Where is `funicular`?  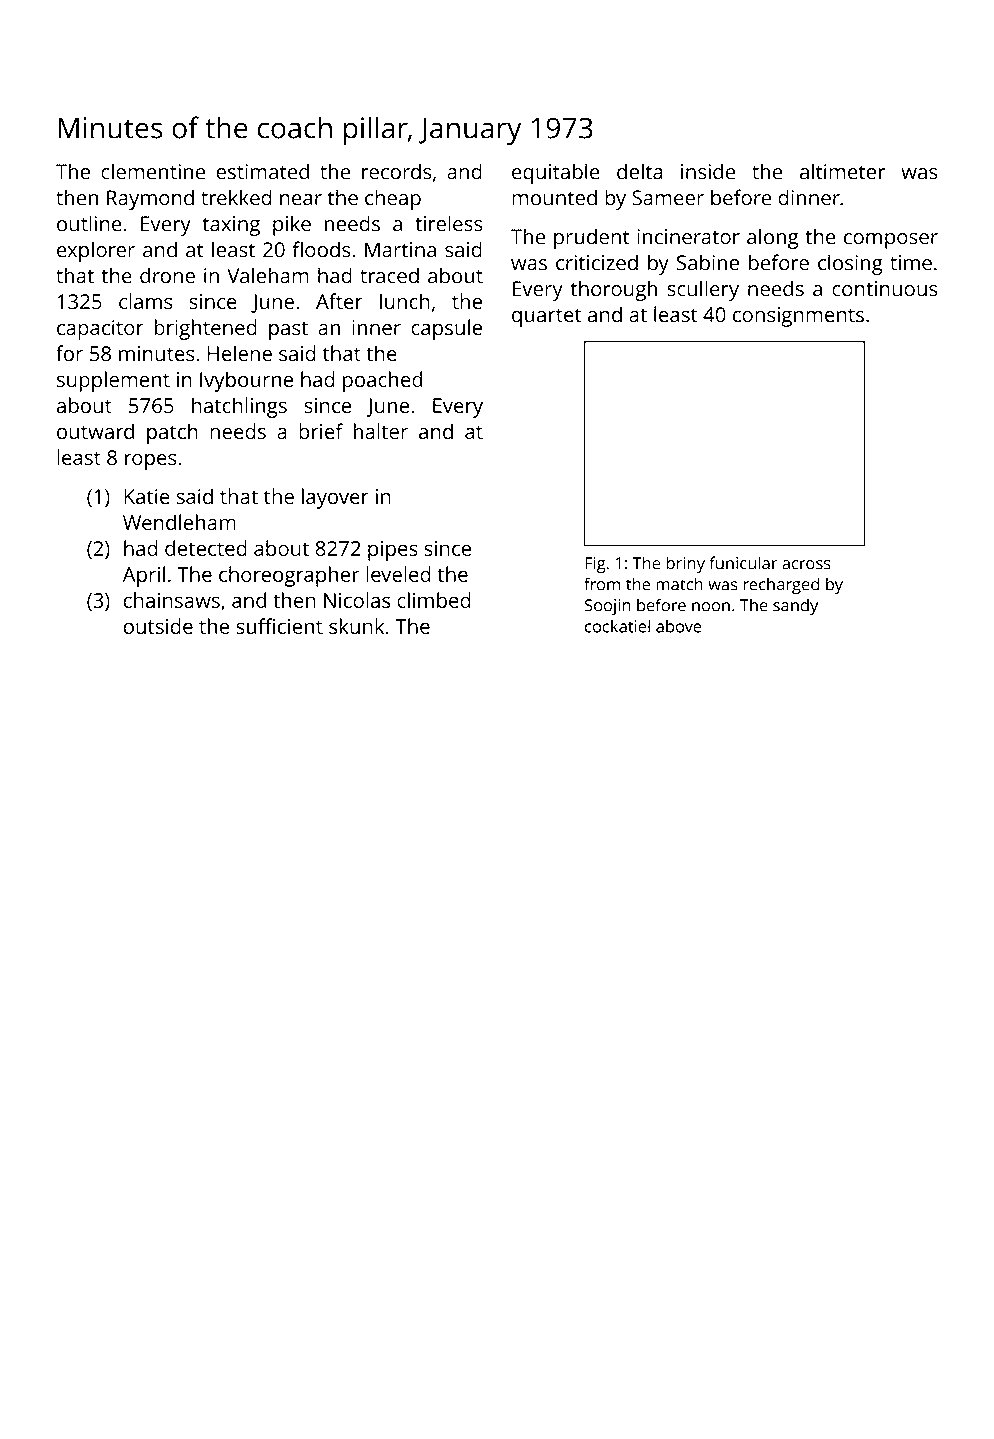
funicular is located at coordinates (743, 563).
